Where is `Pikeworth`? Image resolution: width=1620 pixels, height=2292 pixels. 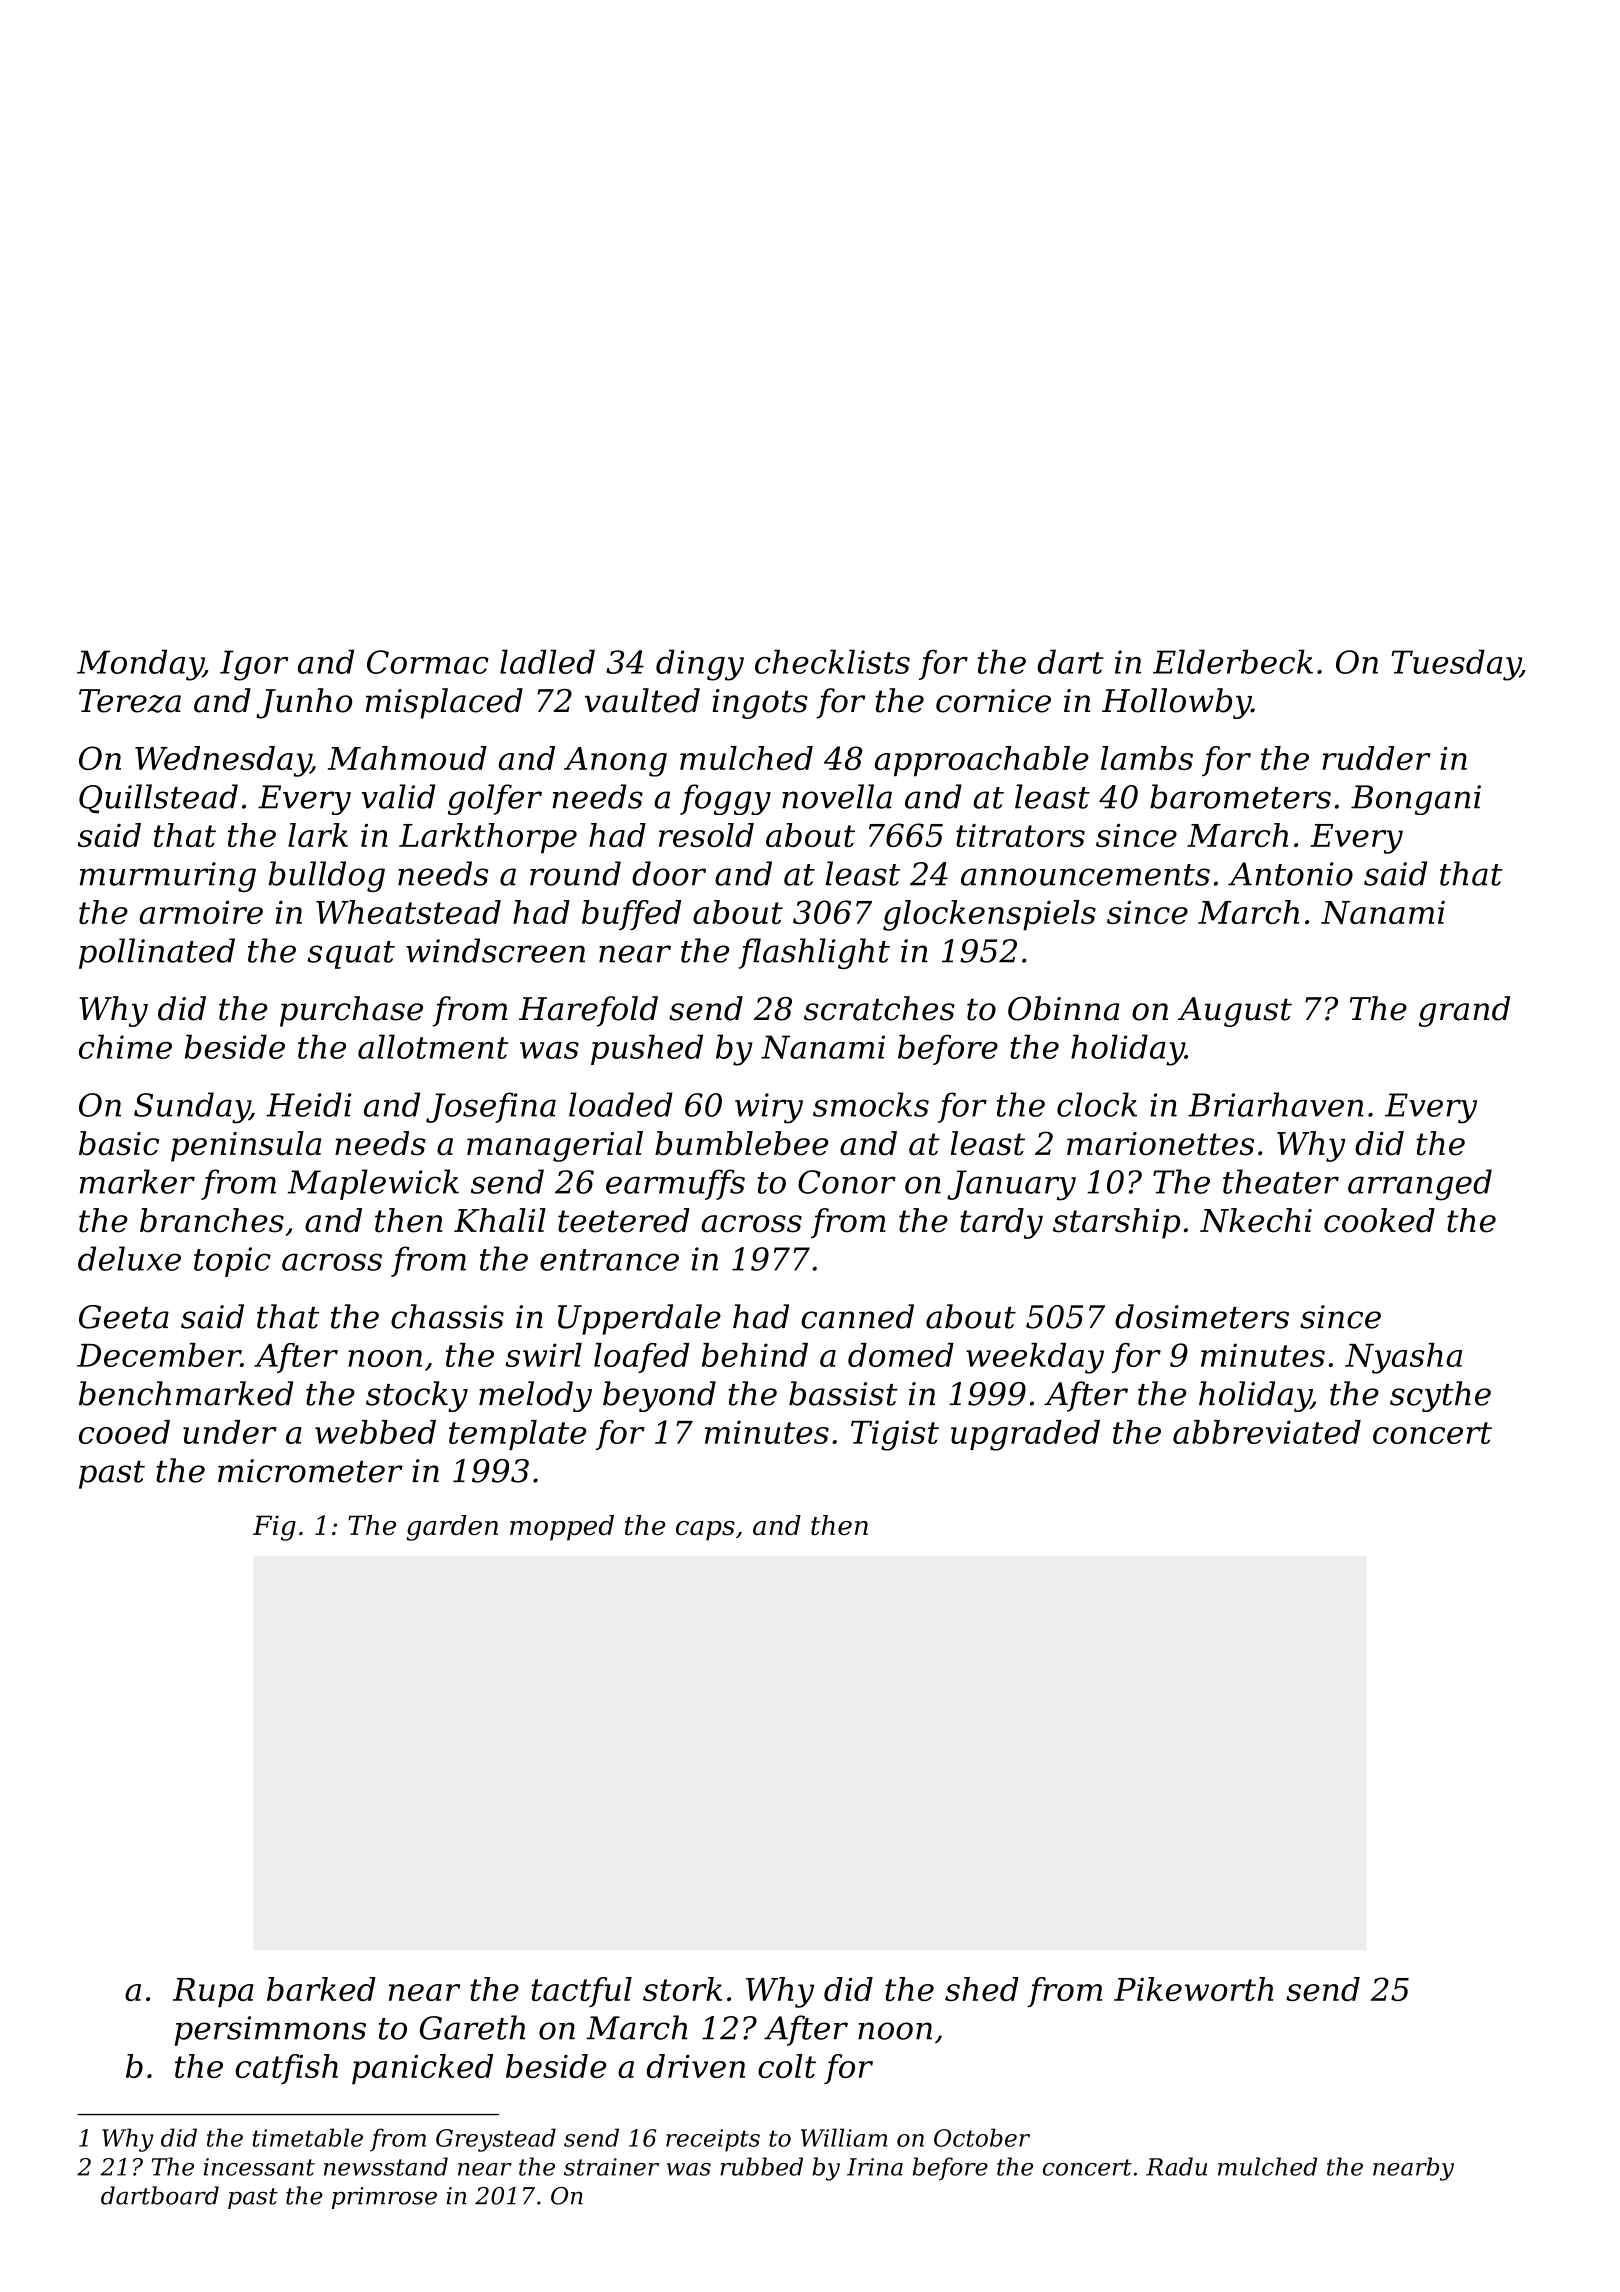
Pikeworth is located at coordinates (1194, 1989).
